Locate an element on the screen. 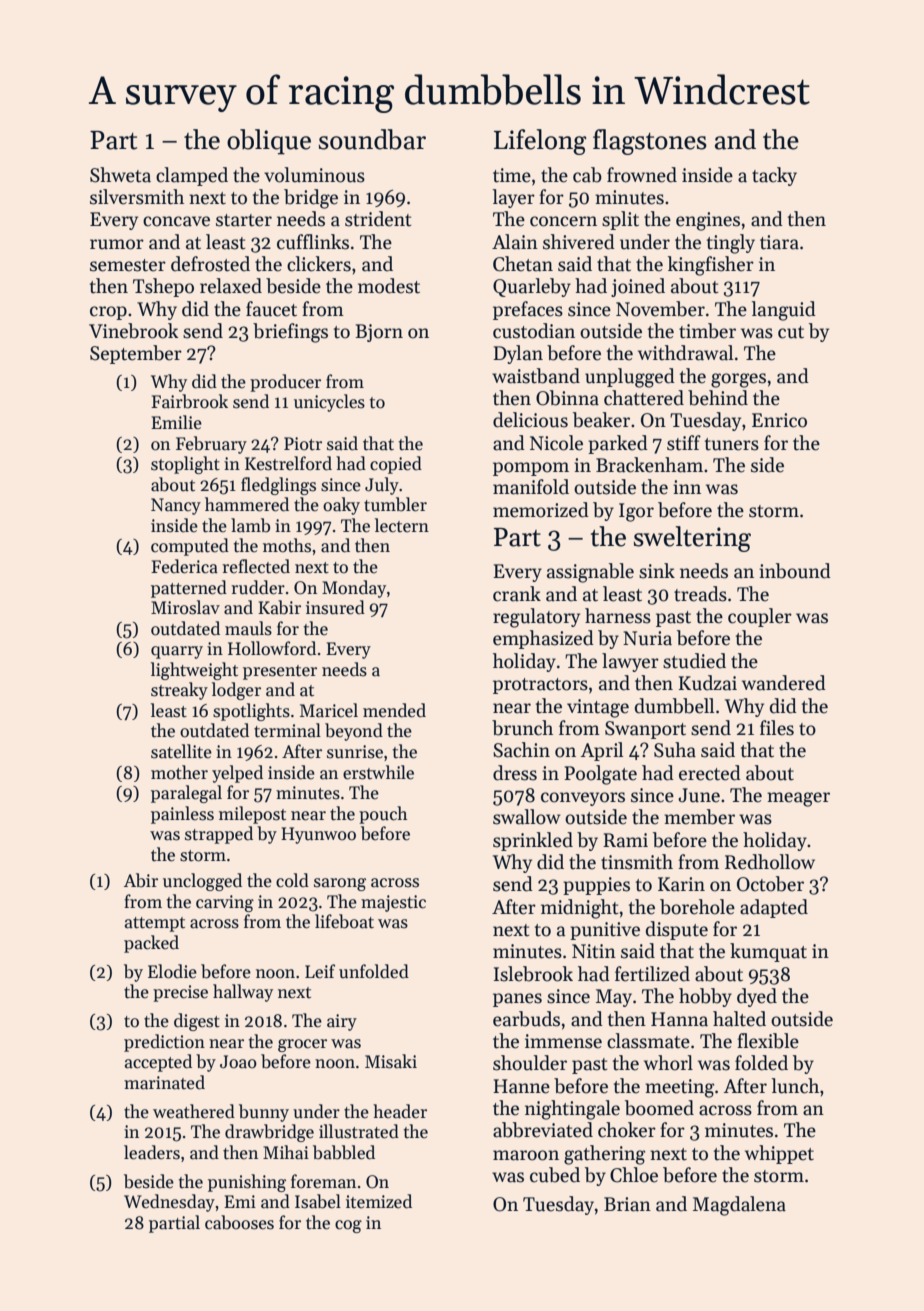  Lifelong is located at coordinates (540, 142).
